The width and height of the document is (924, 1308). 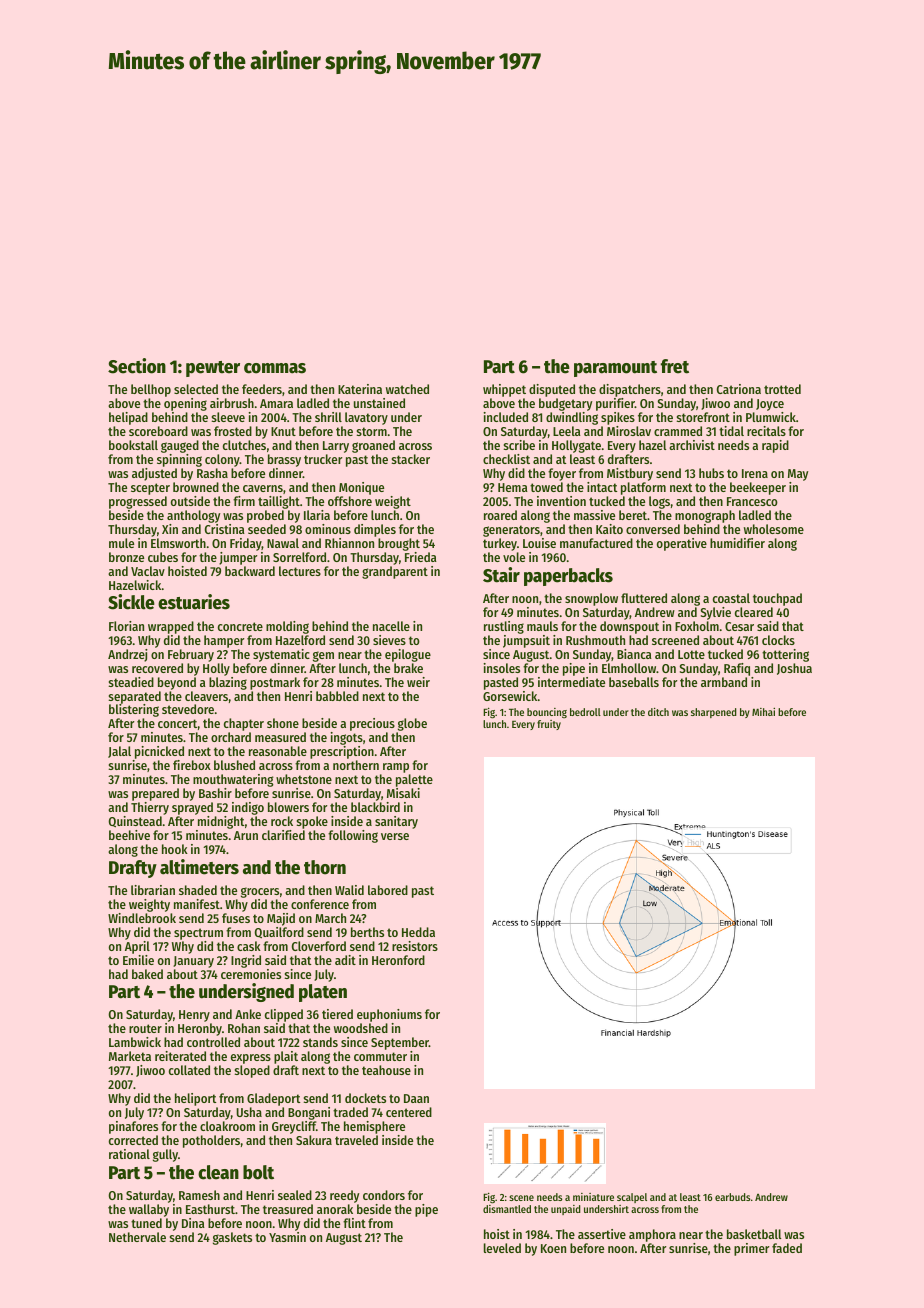 I want to click on Nethervale, so click(x=137, y=1237).
